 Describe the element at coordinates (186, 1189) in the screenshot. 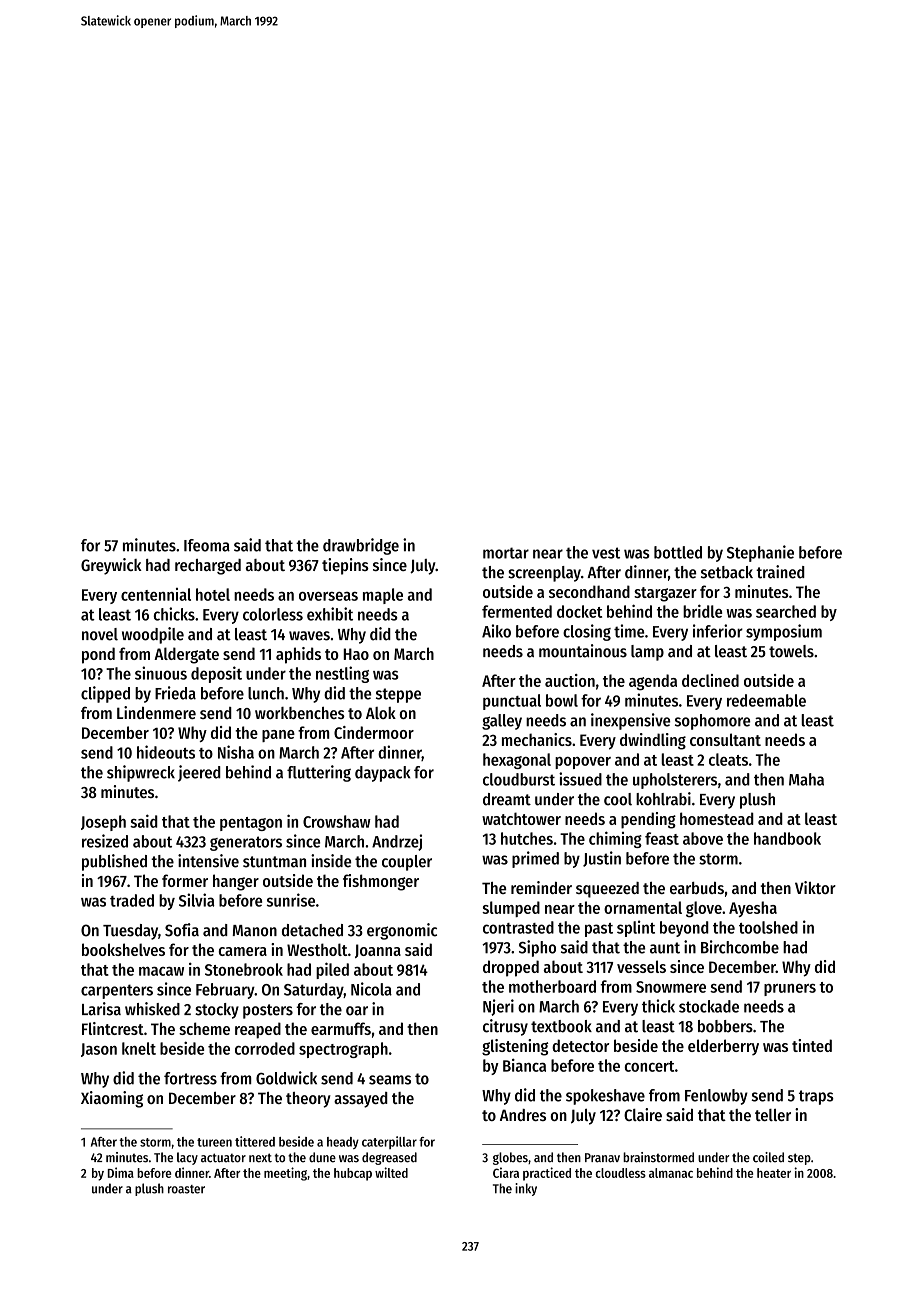

I see `roaster` at that location.
